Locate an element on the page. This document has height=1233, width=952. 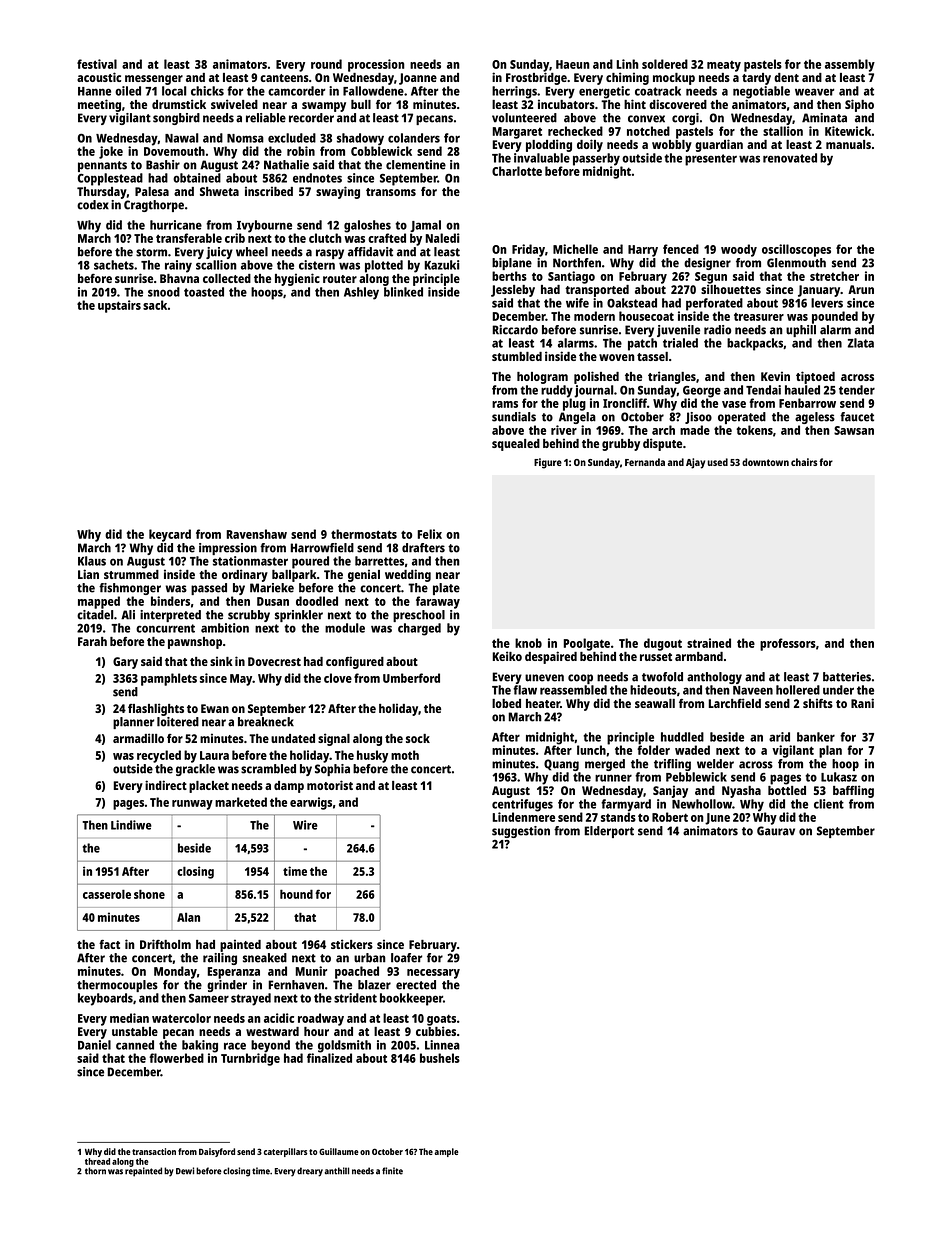
procession is located at coordinates (376, 65).
